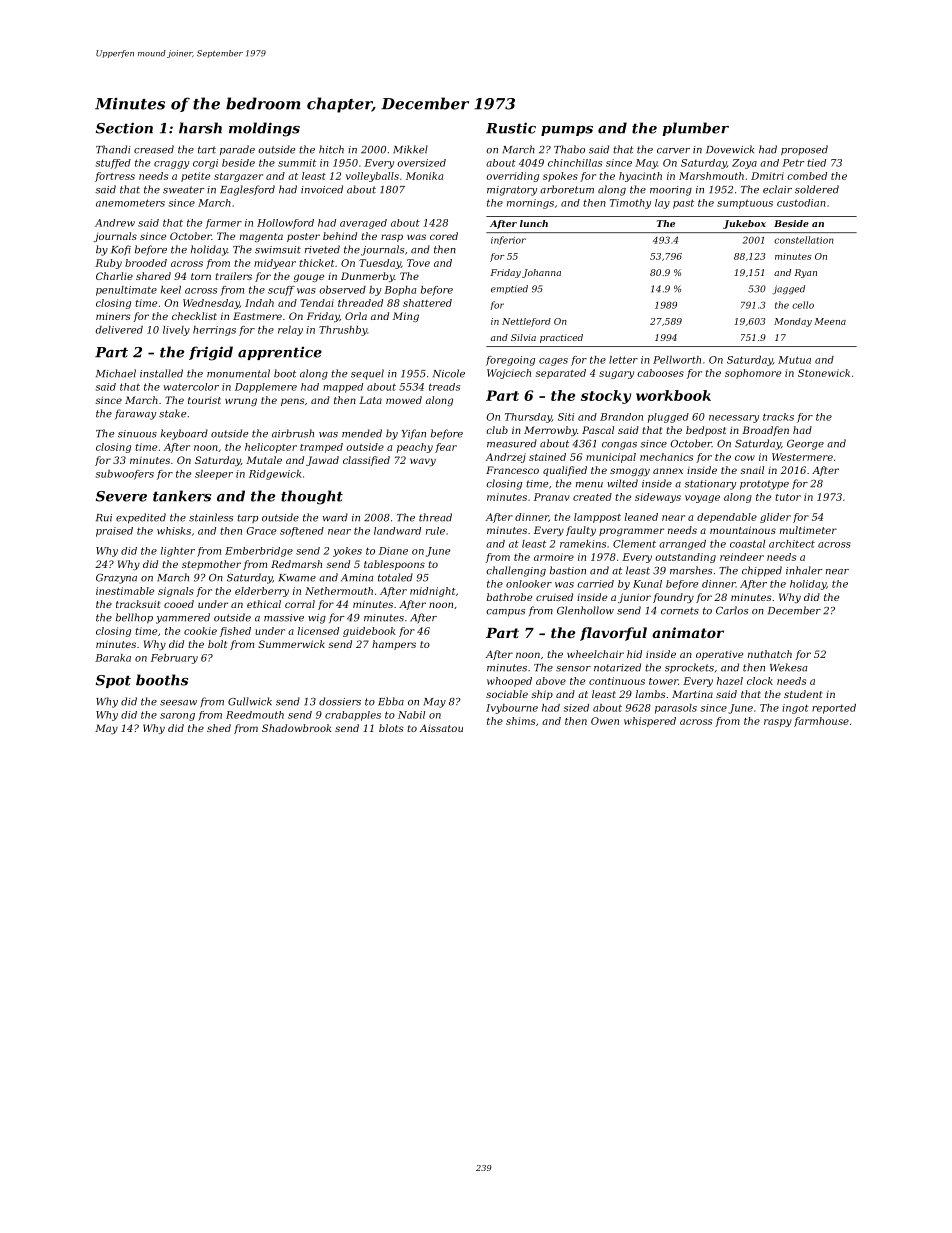 This page has height=1233, width=952. I want to click on herrings, so click(214, 331).
